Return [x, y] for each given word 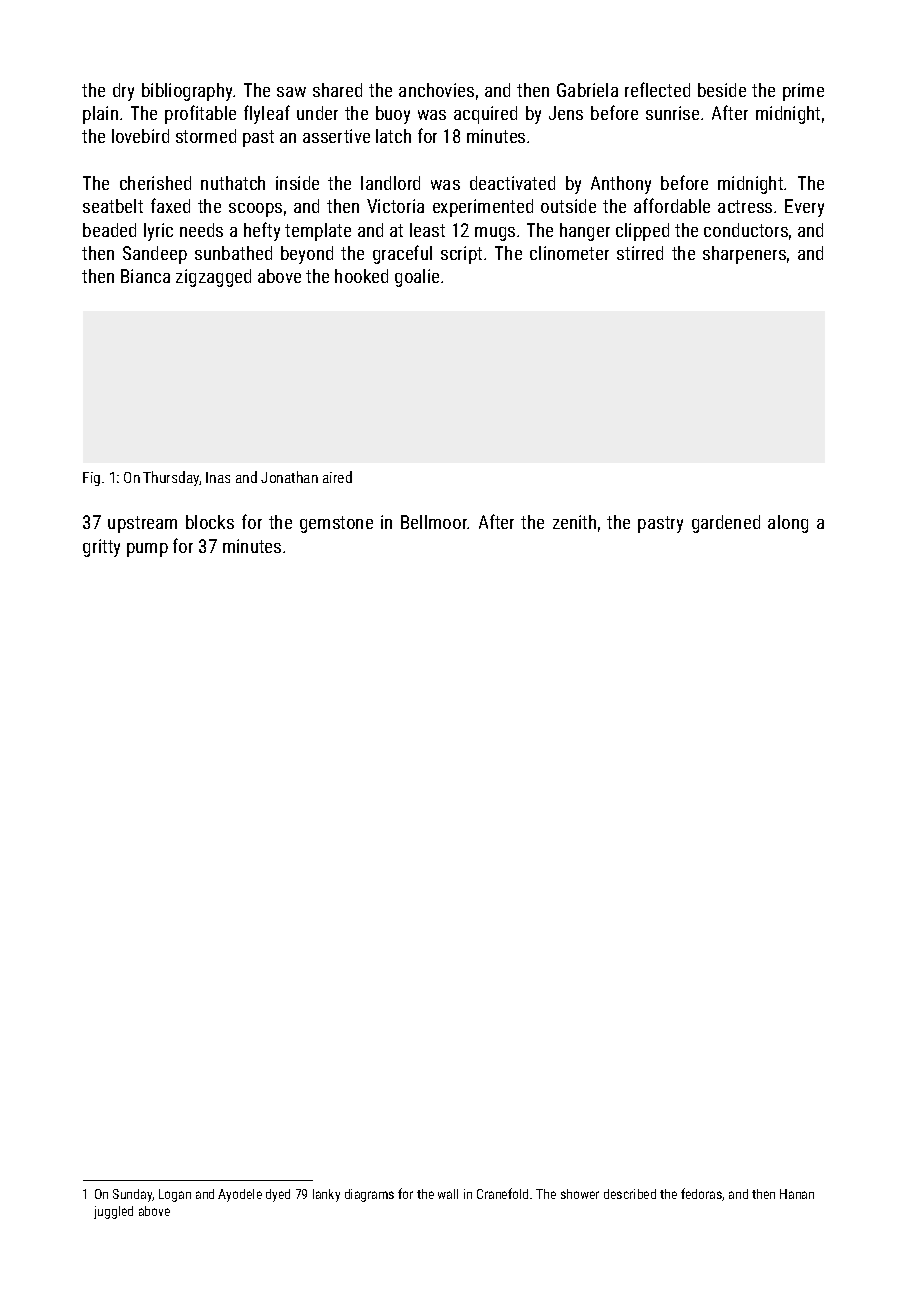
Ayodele [240, 1195]
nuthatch [233, 183]
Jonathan [289, 477]
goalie [417, 278]
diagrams [369, 1195]
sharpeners [744, 255]
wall [448, 1194]
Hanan [797, 1194]
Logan [175, 1195]
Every [804, 208]
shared [337, 90]
